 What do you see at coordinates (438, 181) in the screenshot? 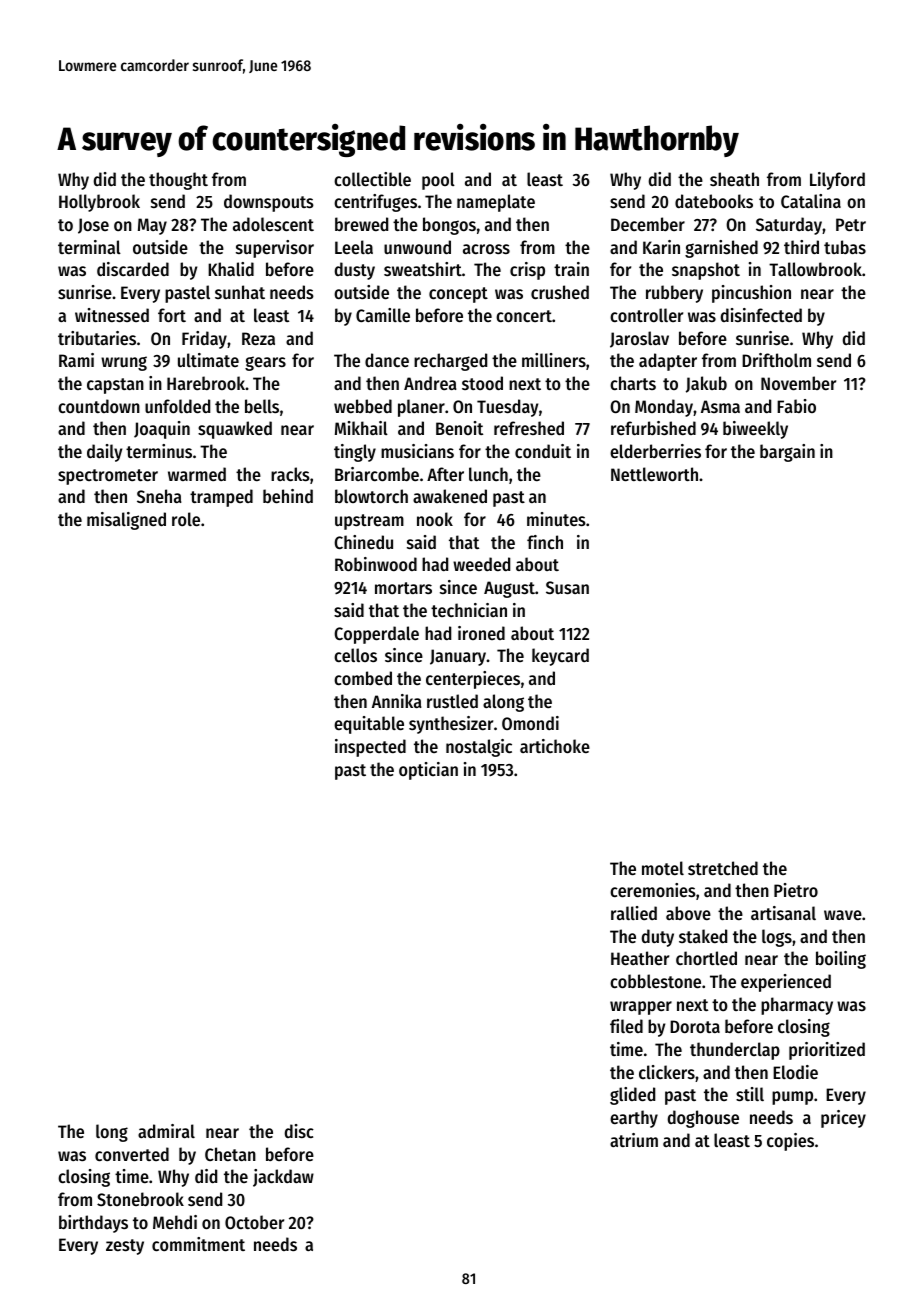
I see `pool` at bounding box center [438, 181].
